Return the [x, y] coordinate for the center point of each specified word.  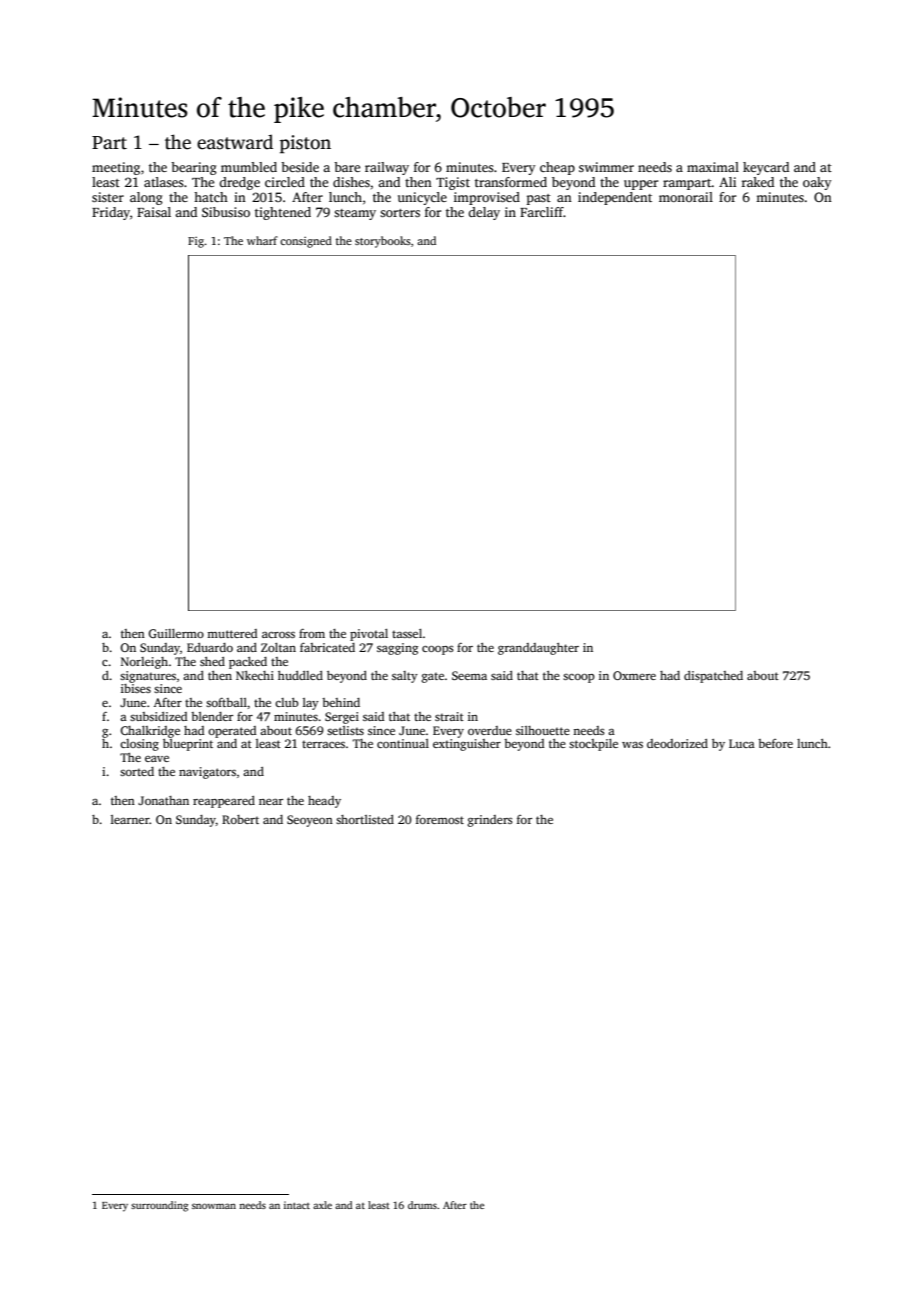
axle [322, 1205]
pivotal [369, 635]
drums [422, 1205]
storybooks [383, 242]
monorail [686, 197]
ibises [136, 688]
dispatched [713, 677]
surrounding [159, 1206]
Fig [196, 242]
